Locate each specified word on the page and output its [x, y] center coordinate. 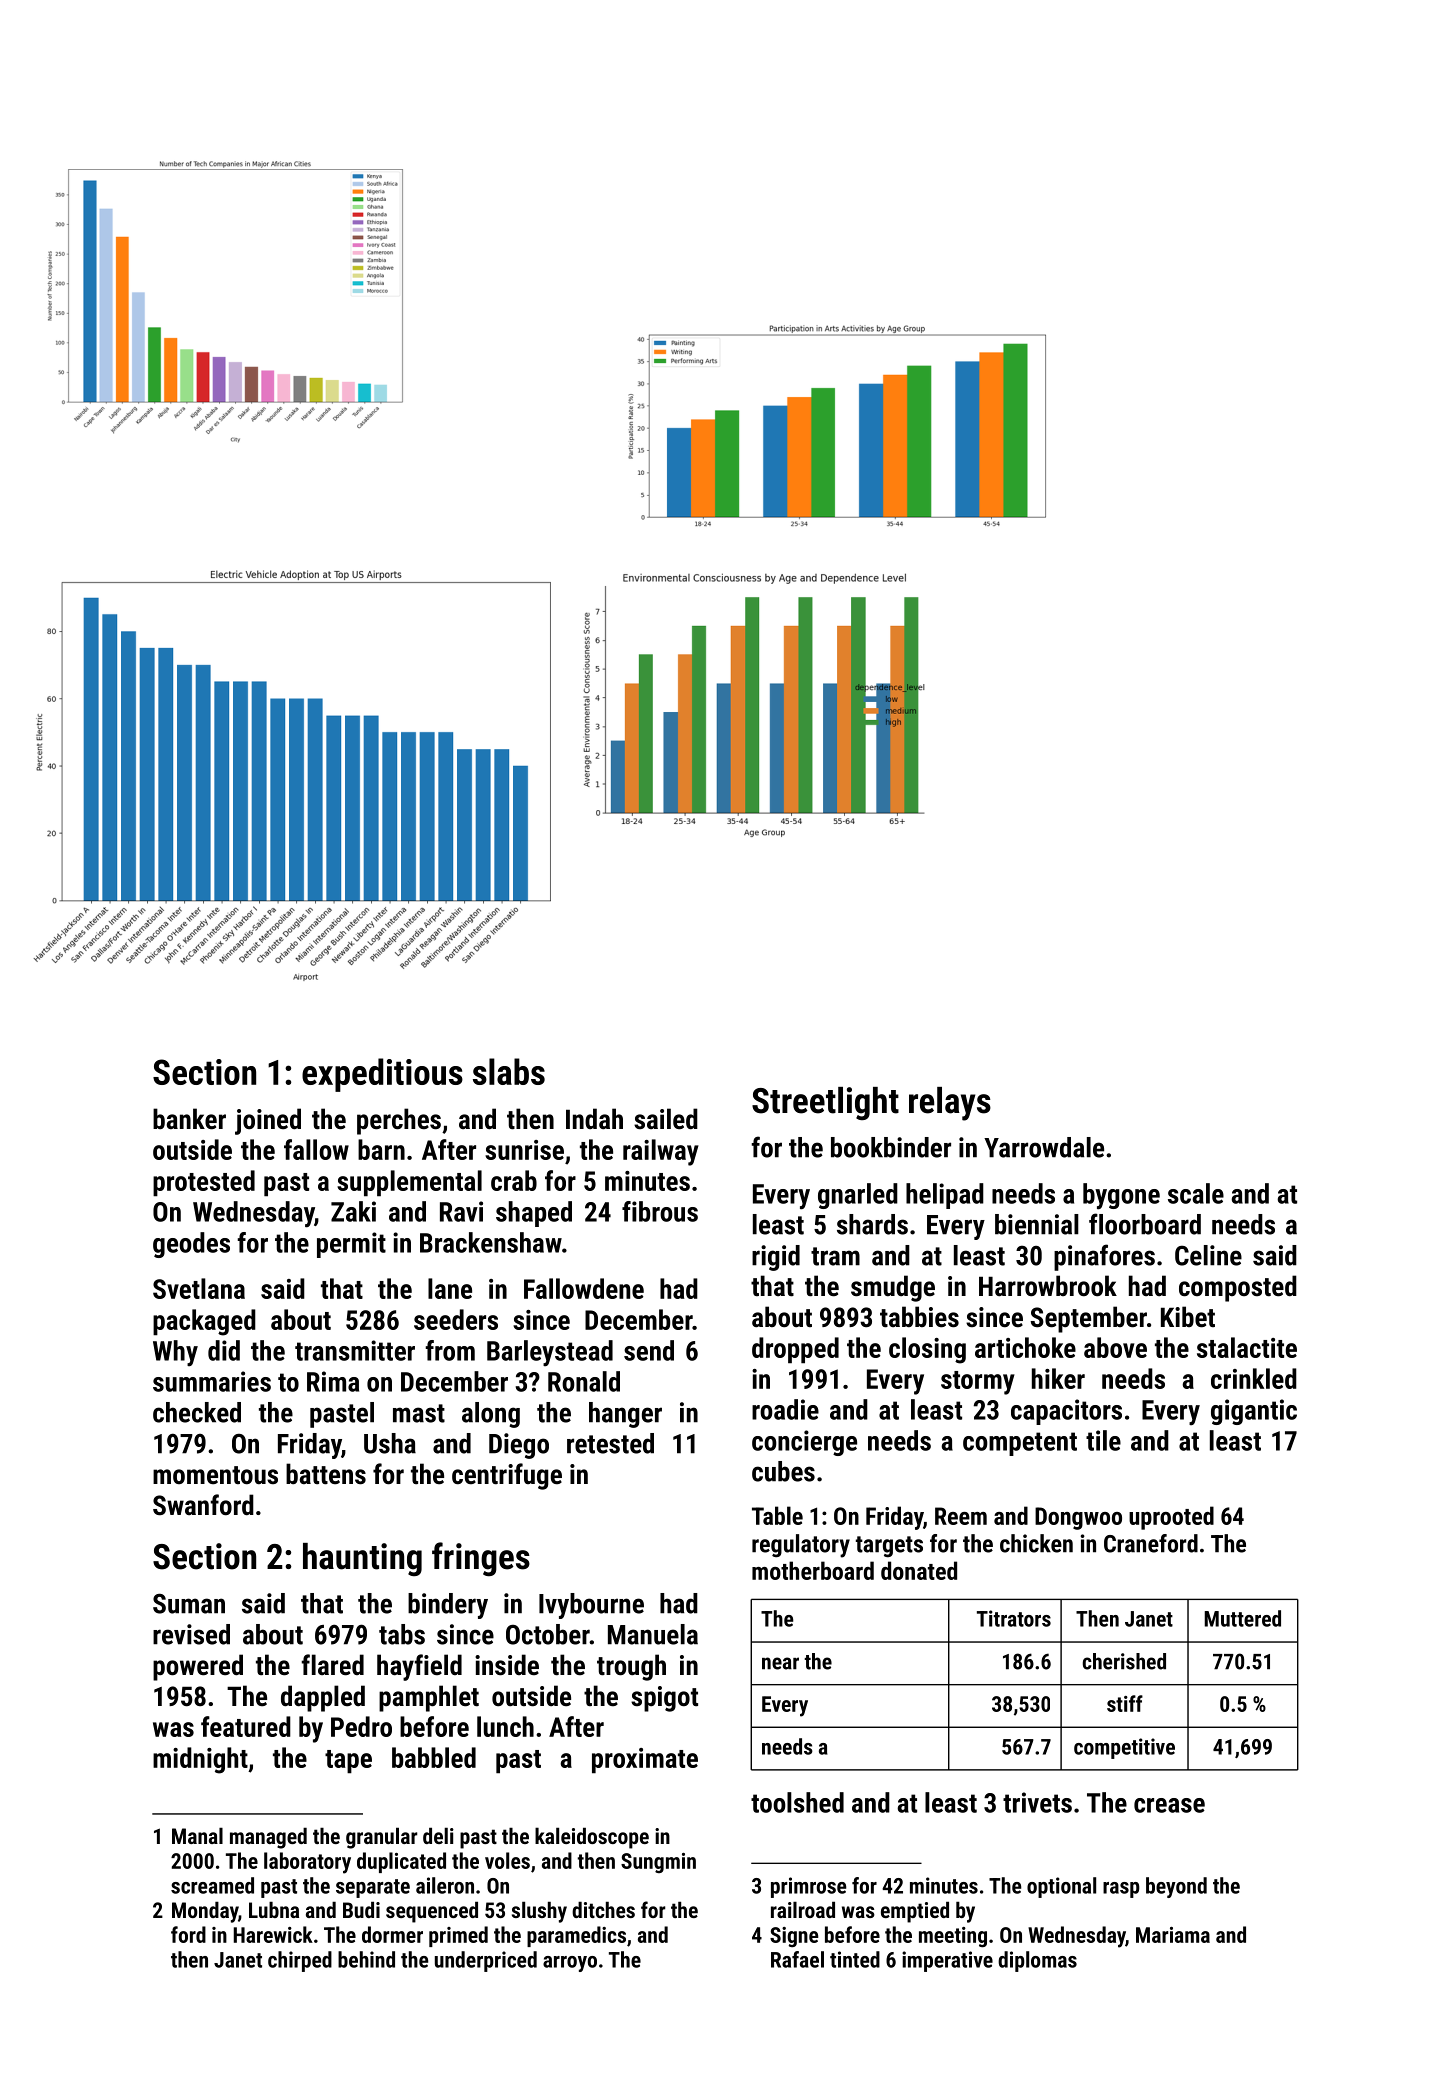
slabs [509, 1071]
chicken [1036, 1543]
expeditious [382, 1075]
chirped [300, 1961]
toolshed [797, 1802]
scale [1196, 1193]
